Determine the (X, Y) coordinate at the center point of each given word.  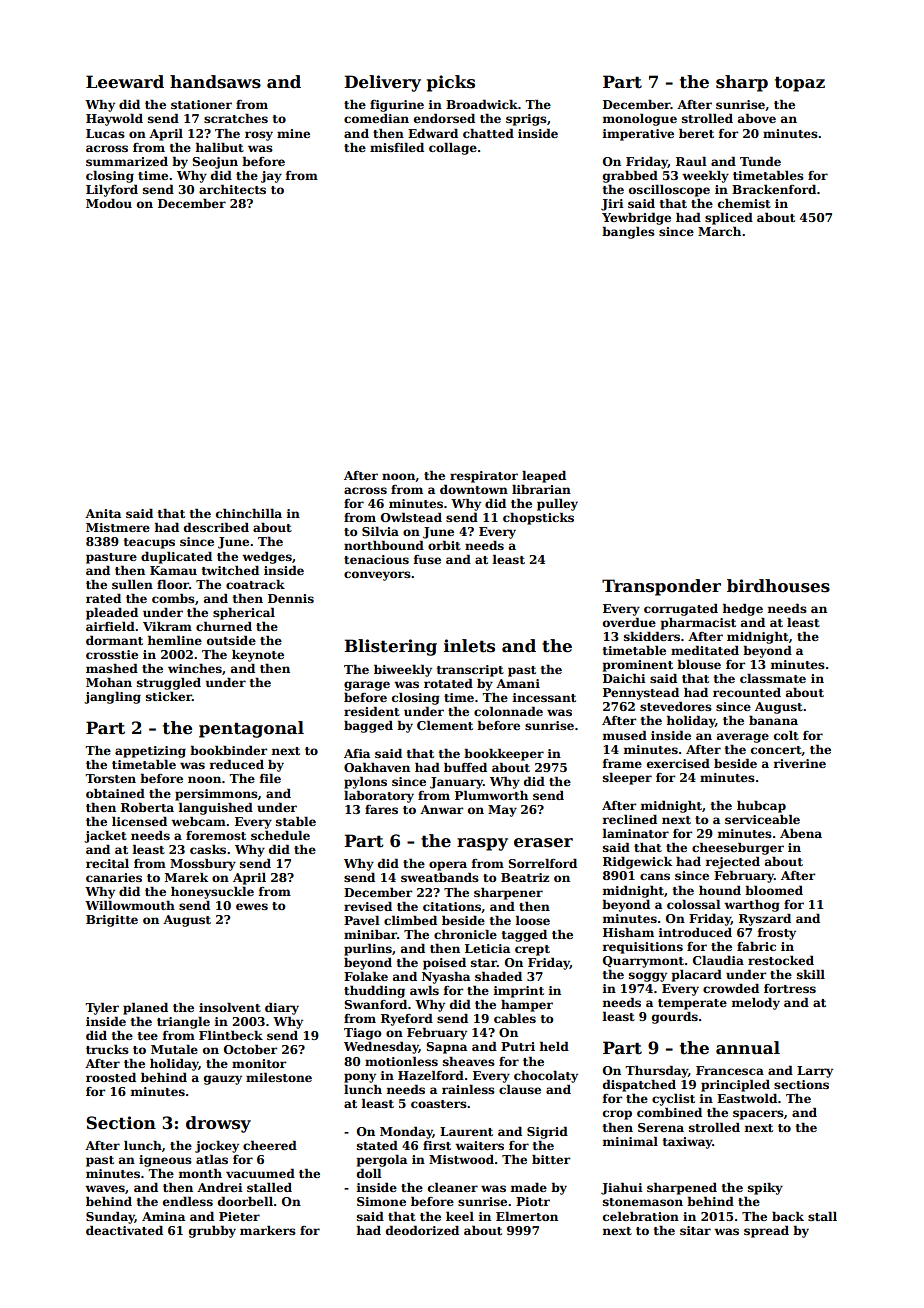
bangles (628, 232)
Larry (815, 1072)
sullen (132, 584)
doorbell (245, 1201)
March (719, 231)
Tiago (363, 1034)
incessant (544, 697)
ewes (252, 906)
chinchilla (249, 513)
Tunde (760, 161)
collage (453, 148)
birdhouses (778, 586)
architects (232, 189)
